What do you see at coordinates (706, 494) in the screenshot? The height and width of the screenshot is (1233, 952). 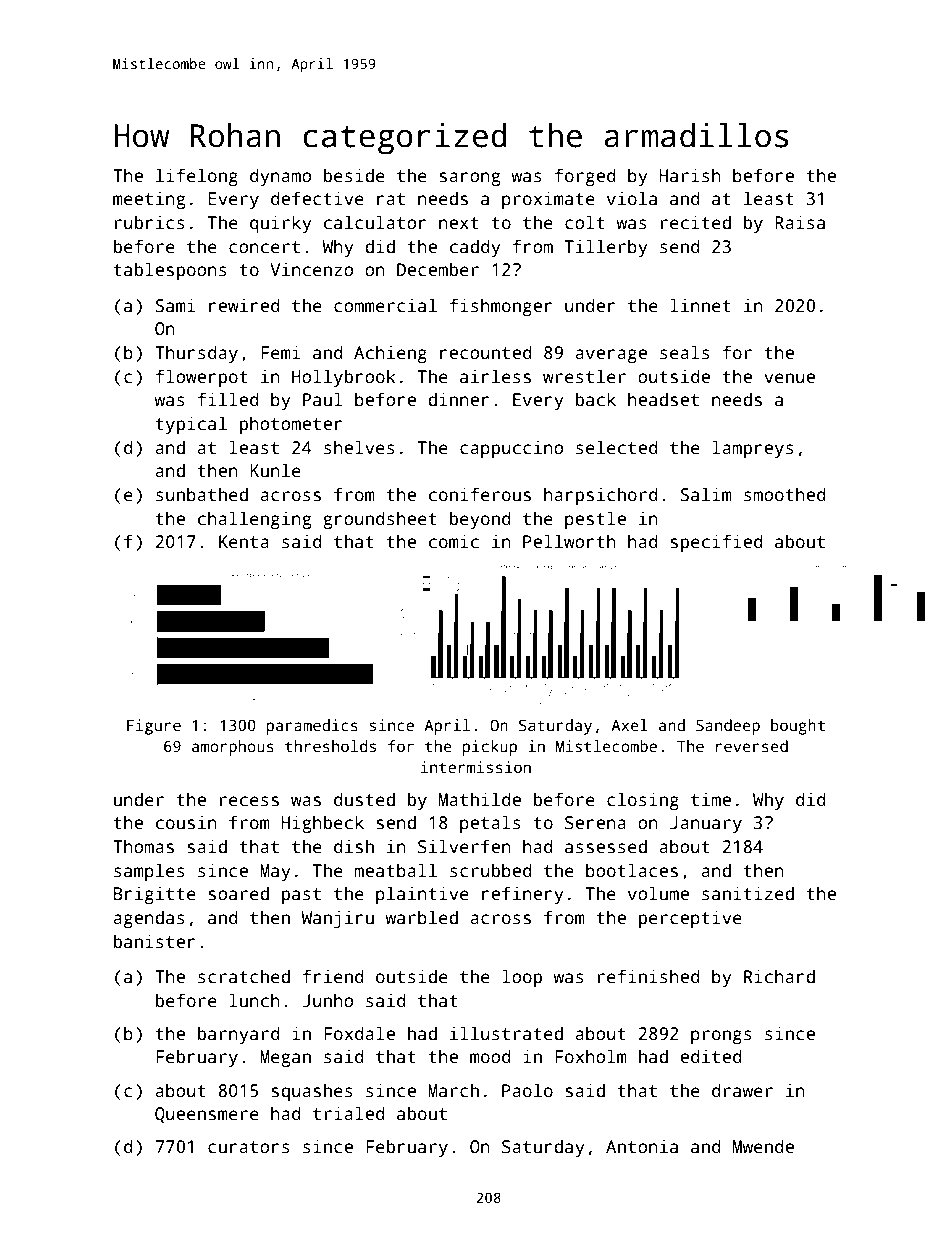 I see `Salim` at bounding box center [706, 494].
